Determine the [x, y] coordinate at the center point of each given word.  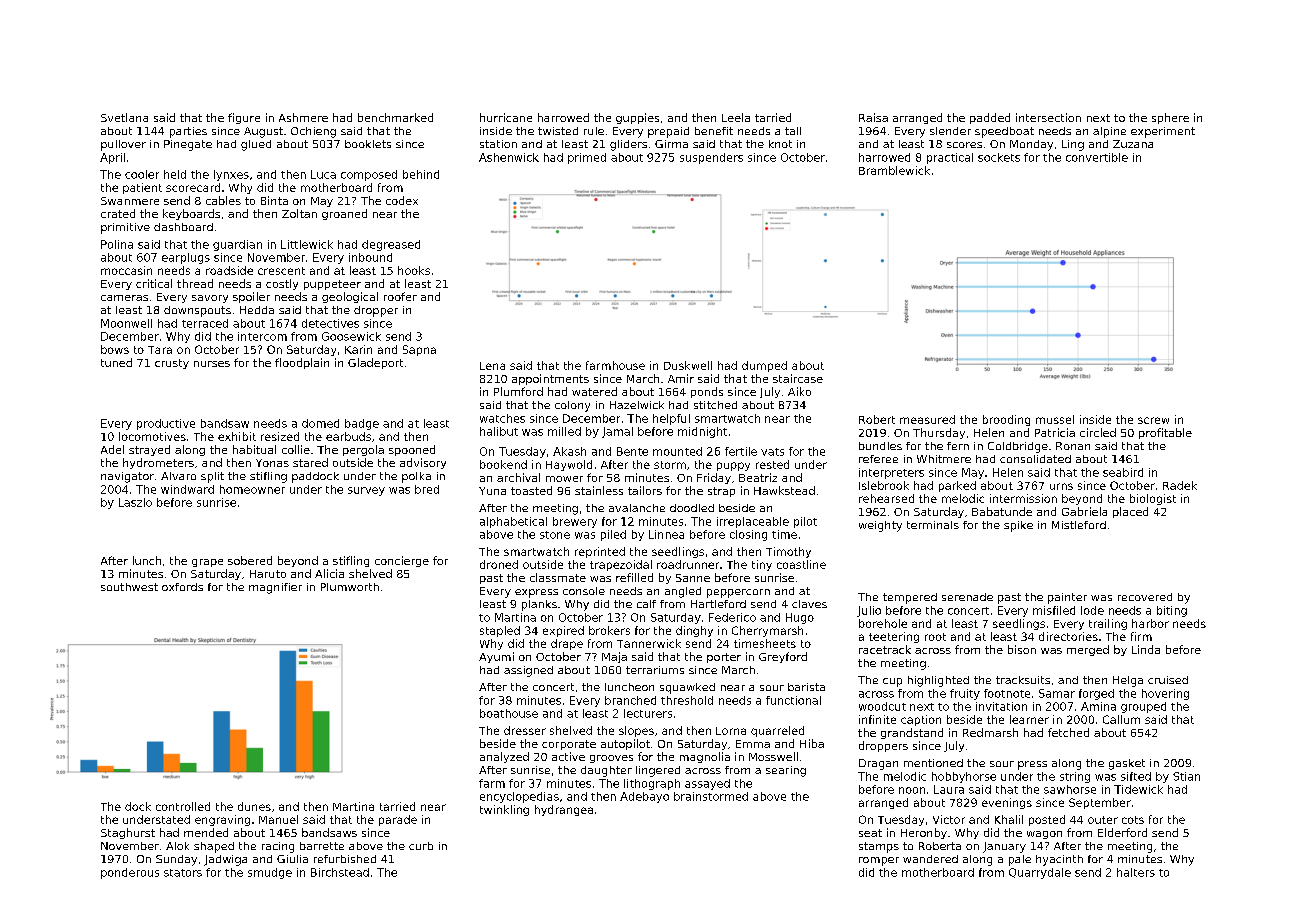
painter [1067, 598]
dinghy [694, 631]
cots [1133, 820]
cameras [124, 298]
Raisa [873, 117]
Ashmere [303, 117]
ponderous [130, 873]
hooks [414, 270]
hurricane [506, 117]
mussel [1055, 419]
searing [786, 771]
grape [207, 563]
